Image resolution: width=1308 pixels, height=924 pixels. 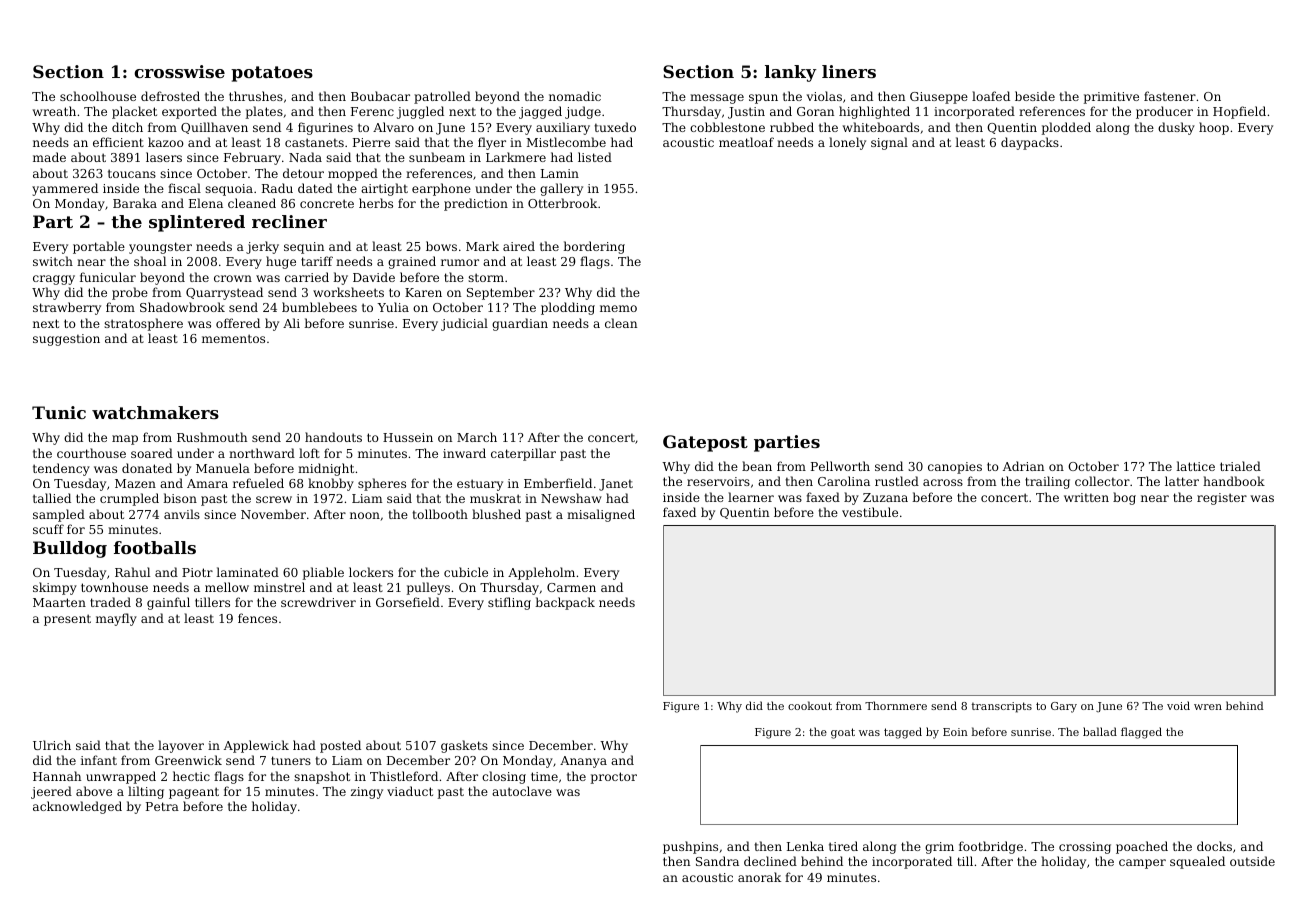 What do you see at coordinates (565, 603) in the document?
I see `backpack` at bounding box center [565, 603].
